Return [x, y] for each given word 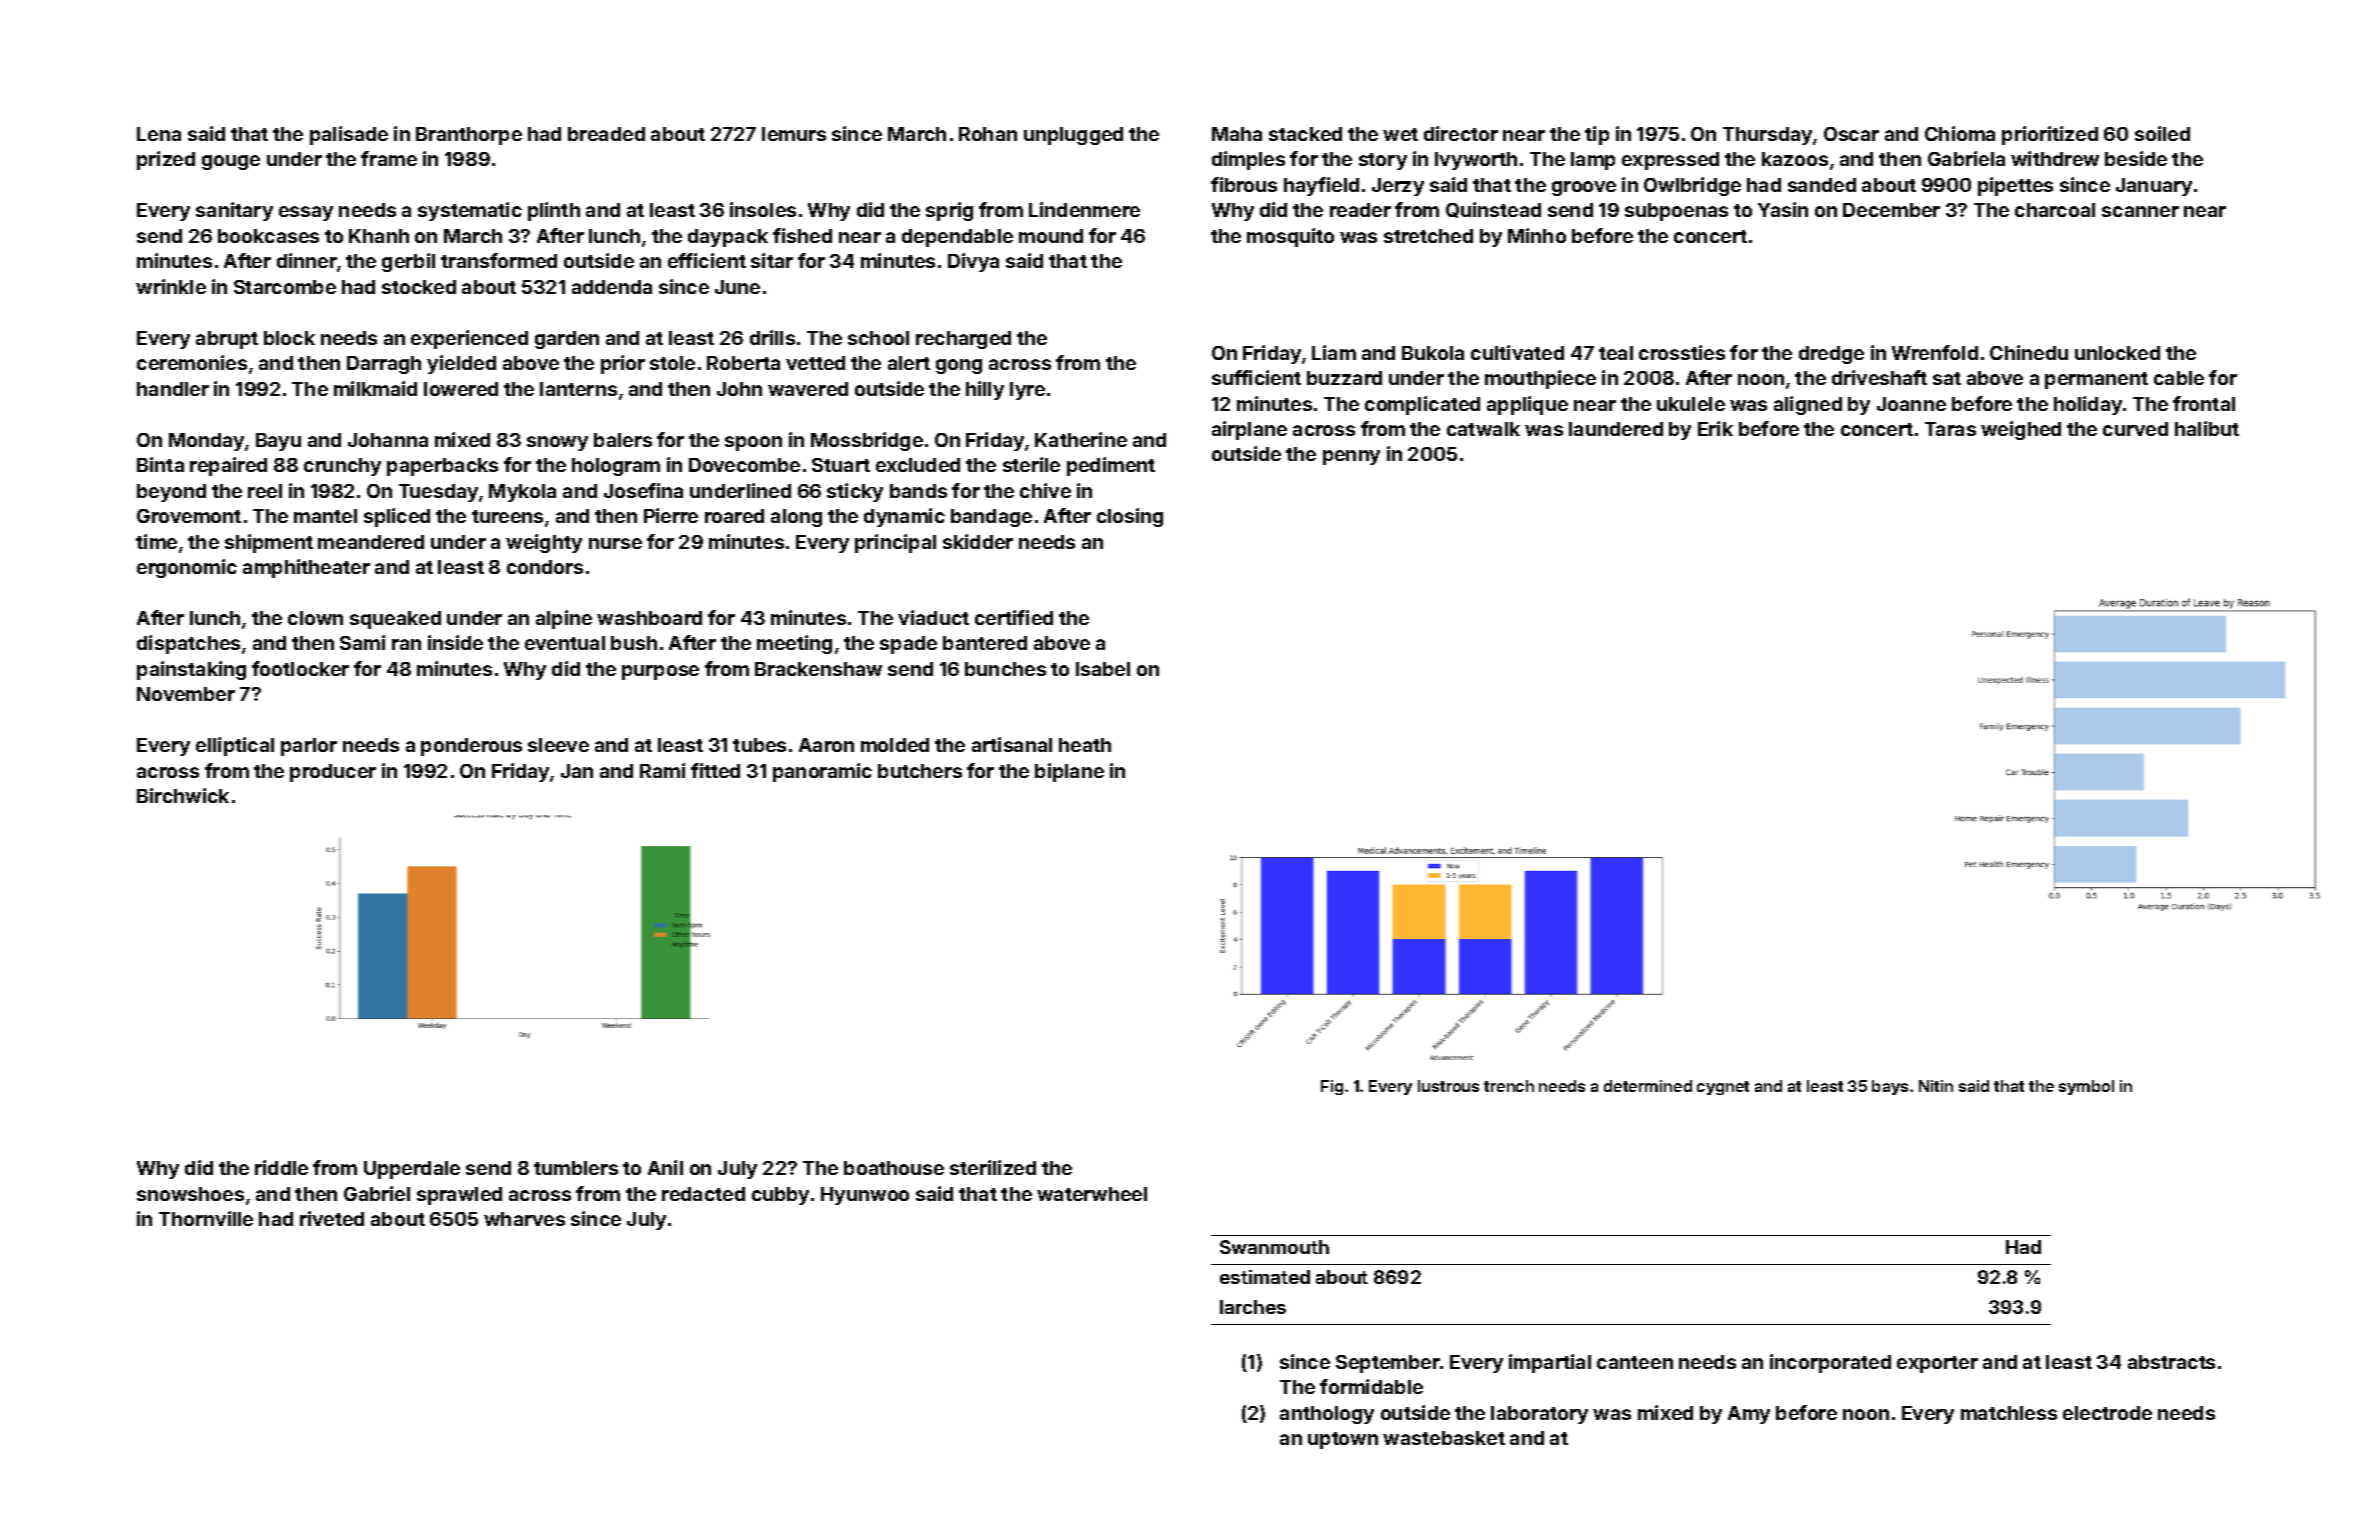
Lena [159, 134]
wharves [524, 1219]
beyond [171, 493]
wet [1400, 134]
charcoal [2055, 210]
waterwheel [1092, 1194]
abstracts [2171, 1362]
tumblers [576, 1168]
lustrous [1448, 1086]
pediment [1111, 466]
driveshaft [1879, 377]
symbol [2086, 1087]
